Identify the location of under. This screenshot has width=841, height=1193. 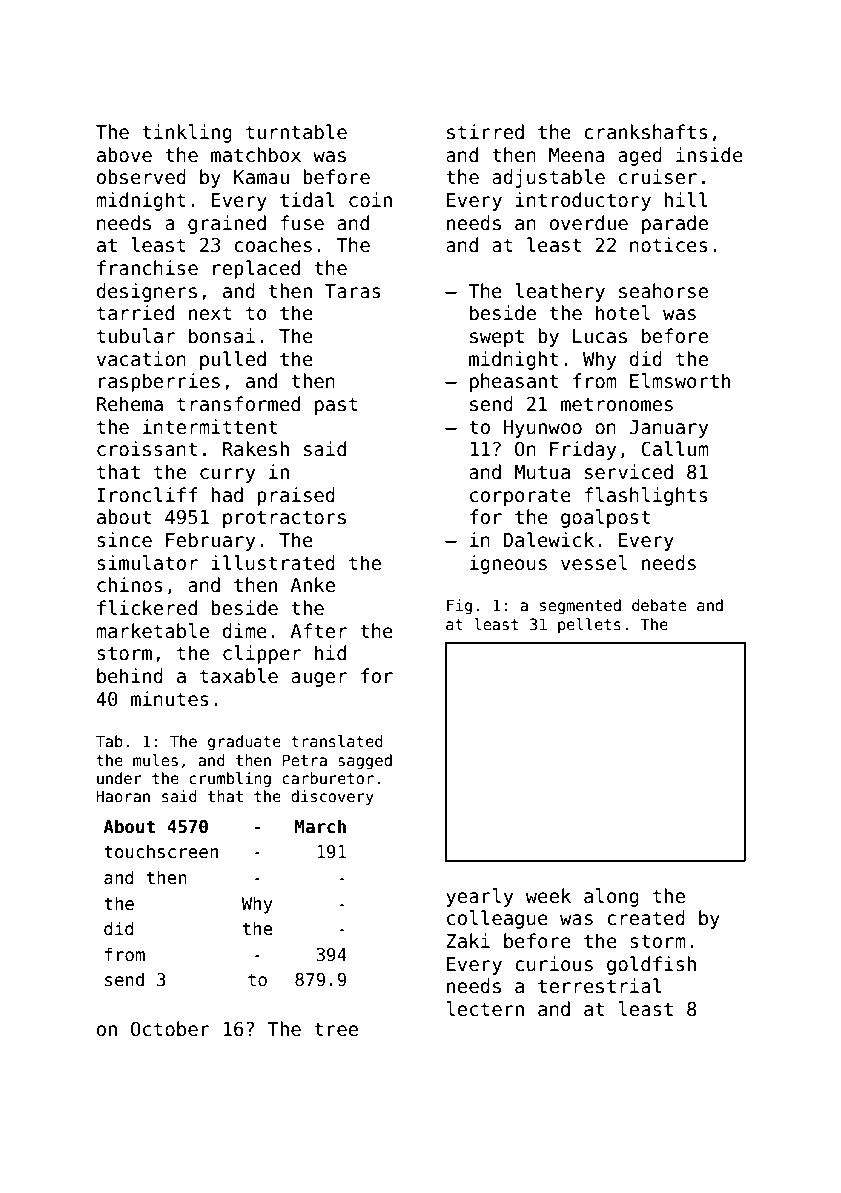
(119, 778).
